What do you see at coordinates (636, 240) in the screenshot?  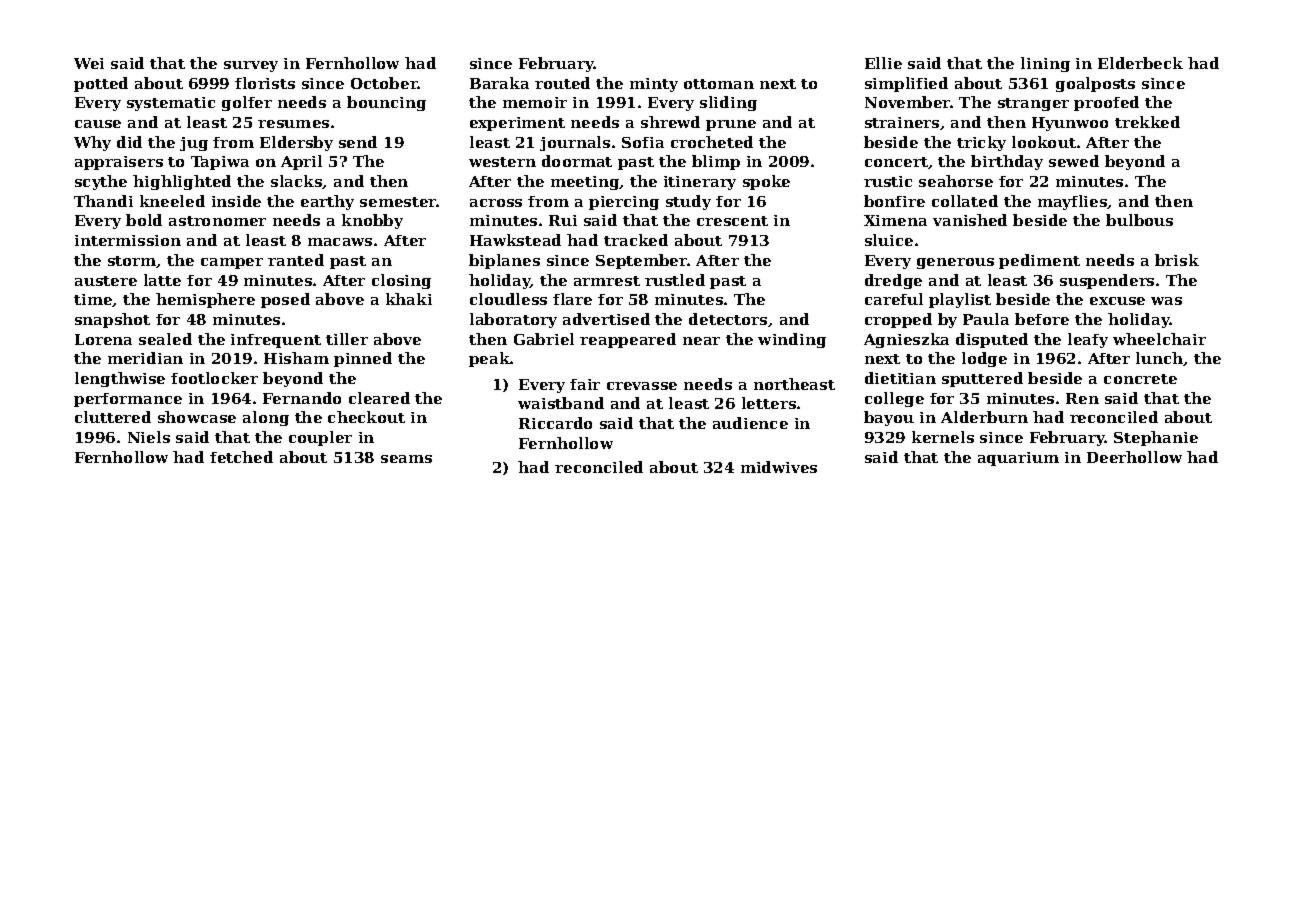 I see `tracked` at bounding box center [636, 240].
